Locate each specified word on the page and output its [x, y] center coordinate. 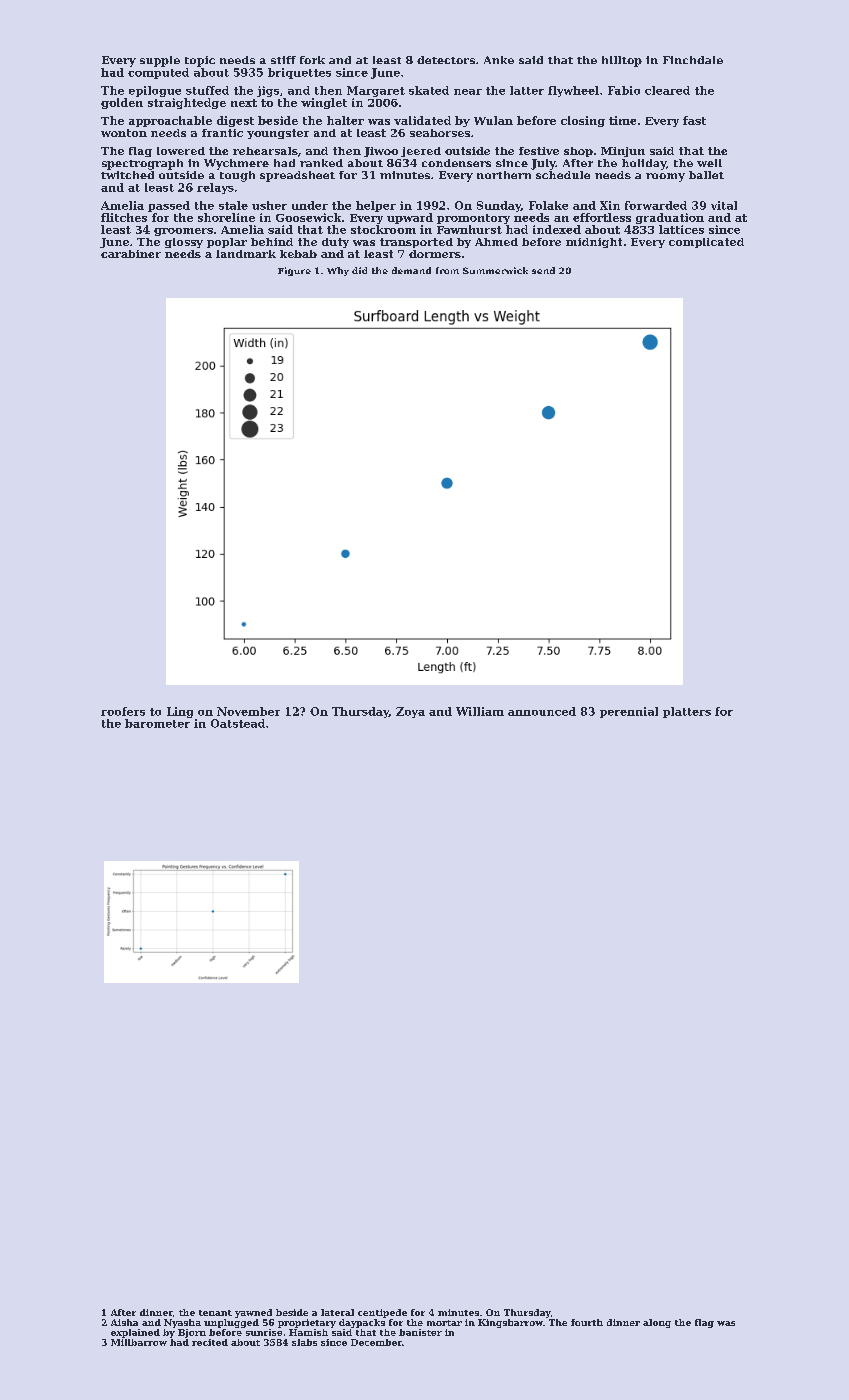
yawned [253, 1313]
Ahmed [496, 242]
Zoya [410, 712]
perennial [629, 712]
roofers [123, 711]
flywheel [573, 91]
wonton [124, 133]
